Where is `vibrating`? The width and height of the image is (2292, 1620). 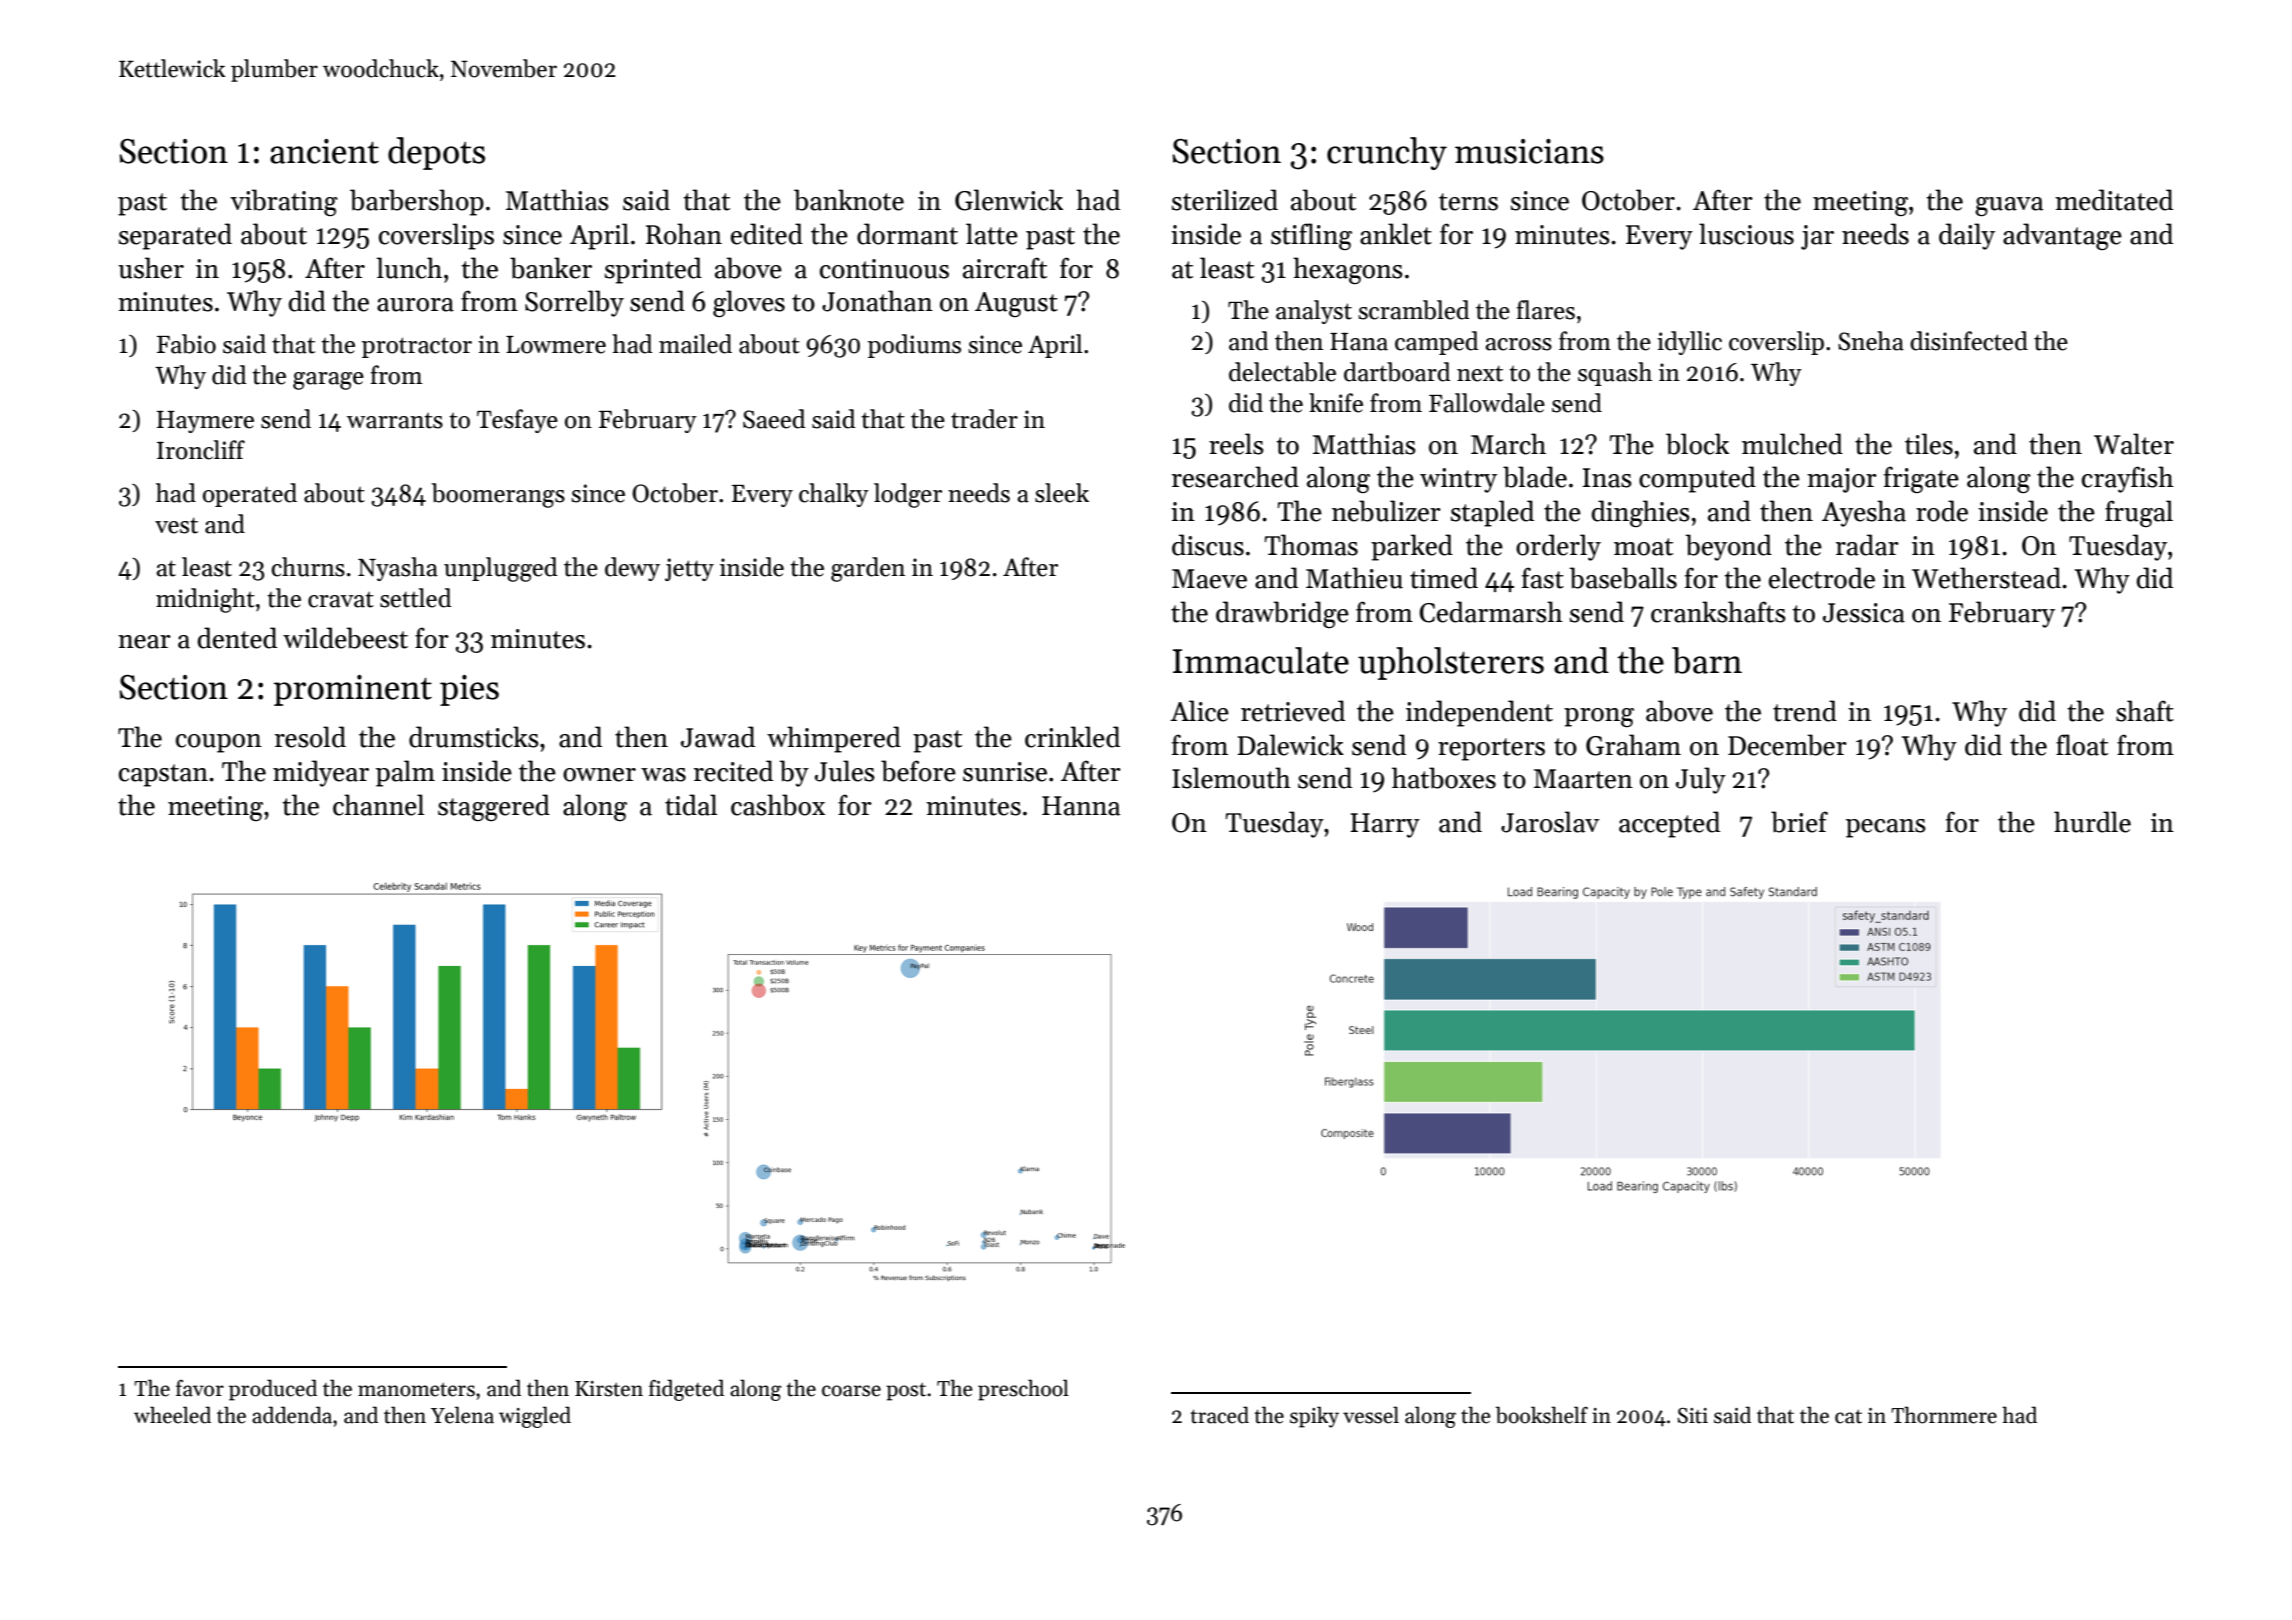 vibrating is located at coordinates (284, 202).
